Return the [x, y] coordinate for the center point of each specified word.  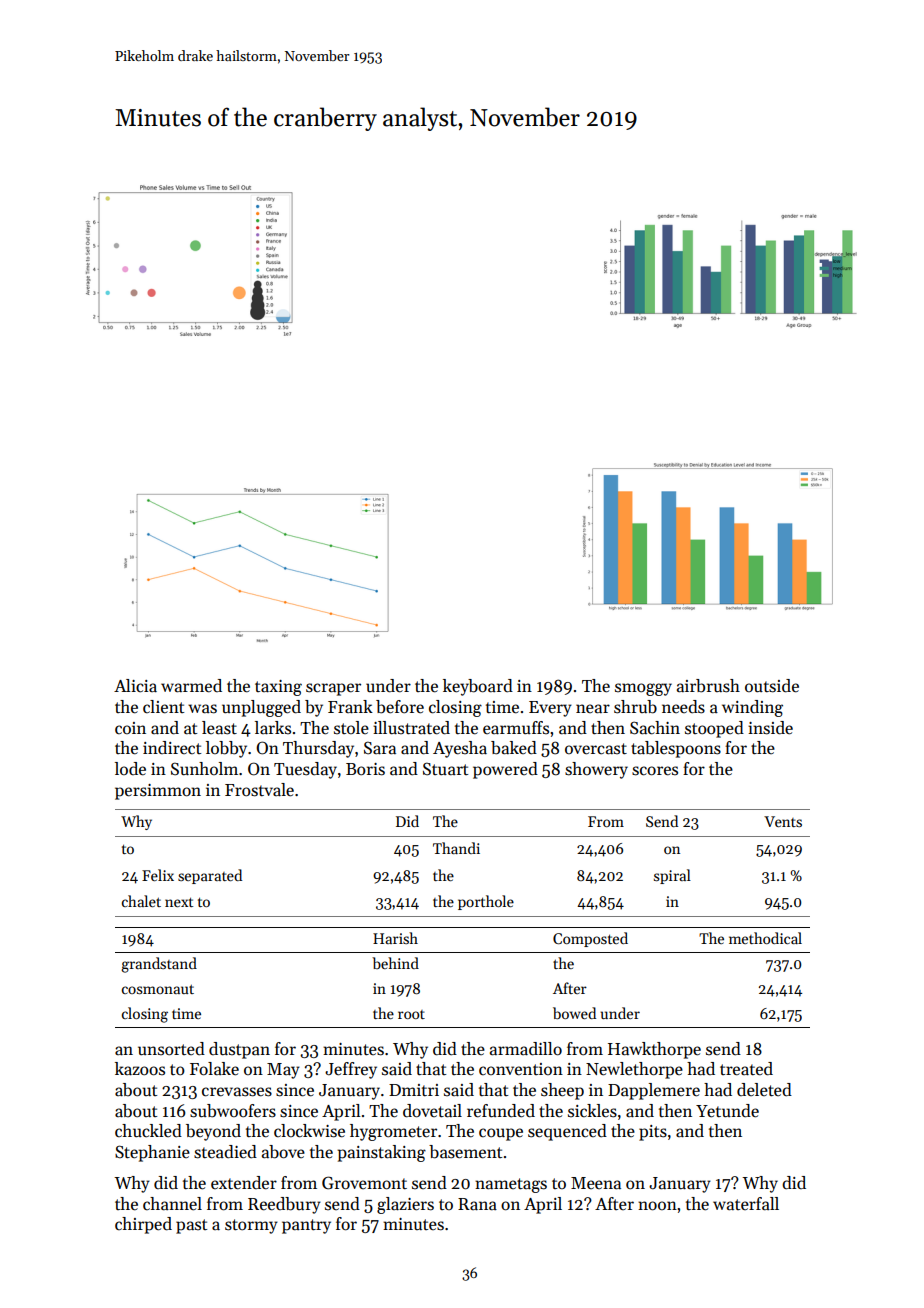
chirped [143, 1225]
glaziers [405, 1205]
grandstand [159, 965]
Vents [783, 821]
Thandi [456, 848]
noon [657, 1206]
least [219, 728]
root [411, 1014]
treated [746, 1069]
